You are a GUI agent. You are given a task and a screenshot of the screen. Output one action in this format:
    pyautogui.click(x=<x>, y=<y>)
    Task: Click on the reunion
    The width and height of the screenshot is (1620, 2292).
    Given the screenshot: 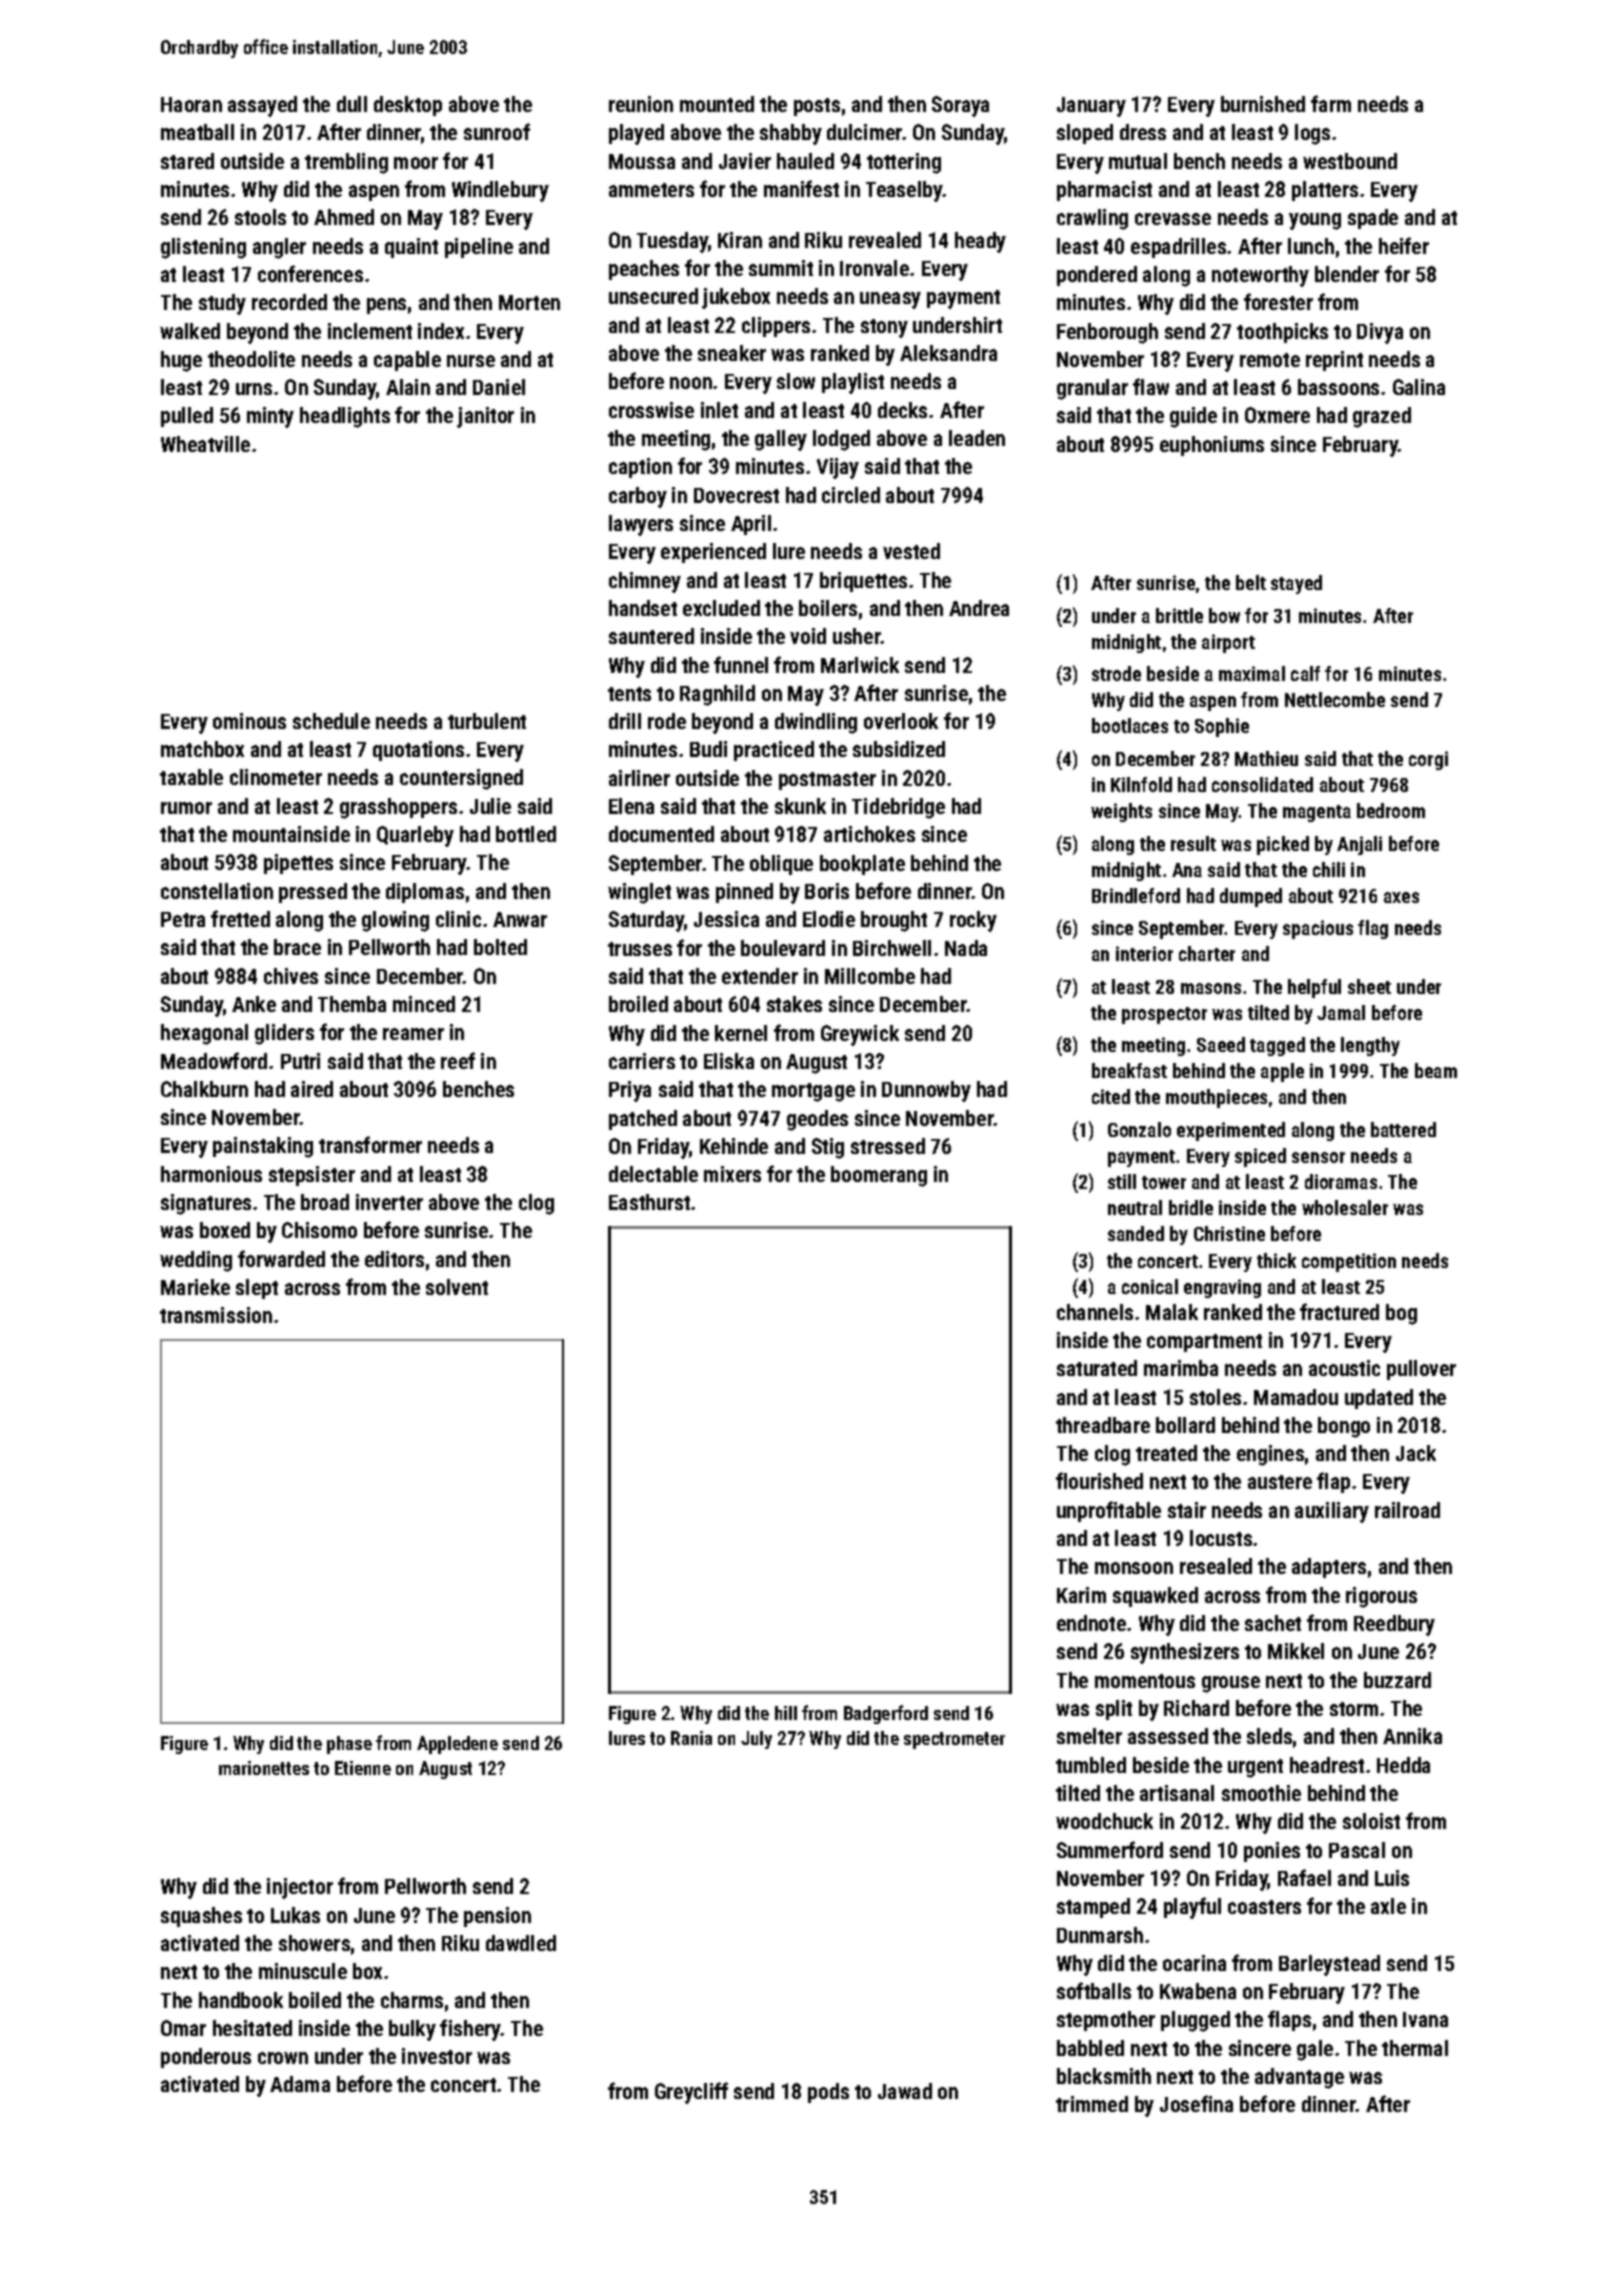 What is the action you would take?
    pyautogui.click(x=641, y=104)
